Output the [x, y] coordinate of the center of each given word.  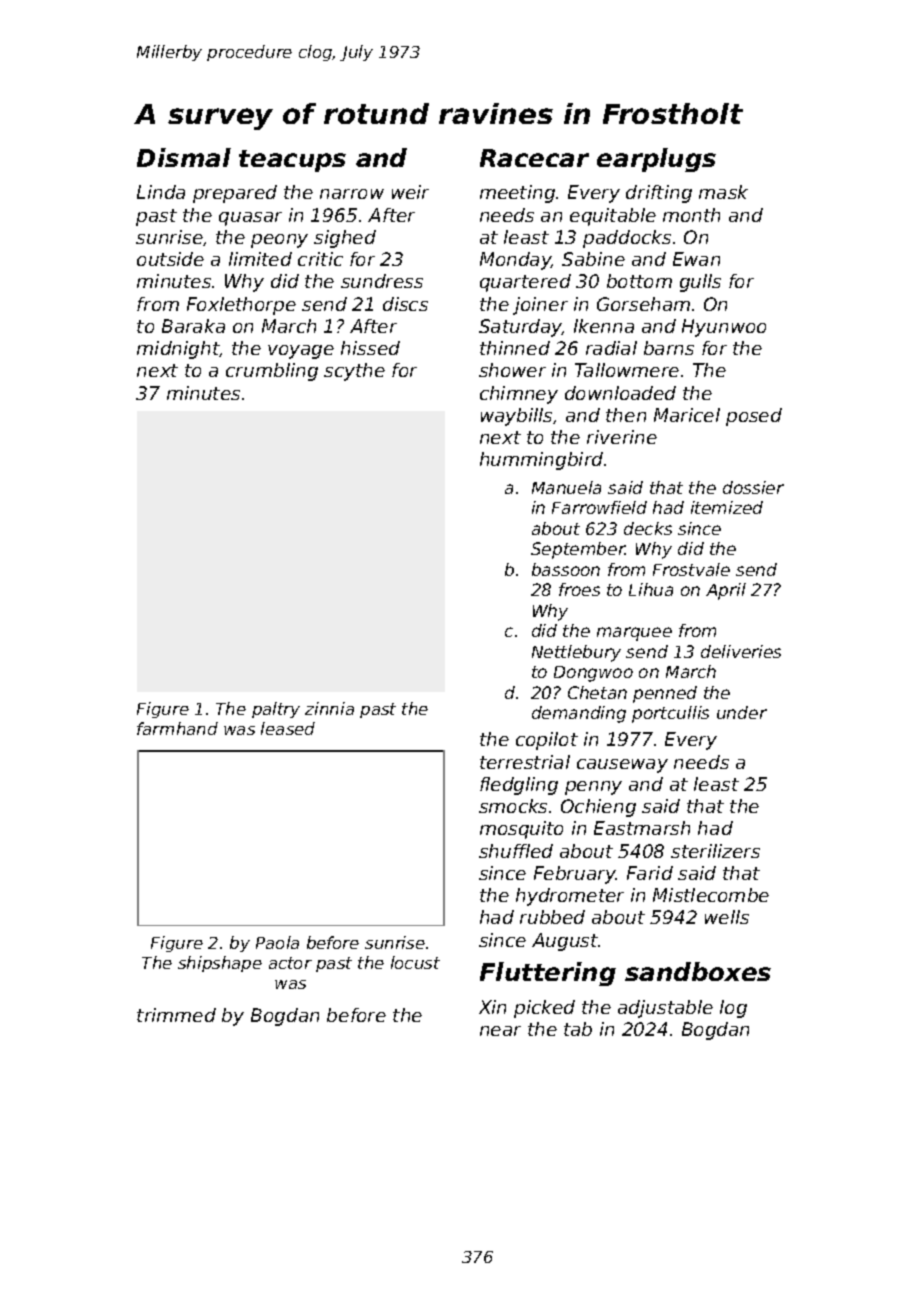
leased [288, 728]
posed [754, 417]
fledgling [519, 786]
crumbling [272, 372]
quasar [250, 219]
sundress [382, 281]
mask [723, 192]
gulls [700, 283]
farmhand [177, 728]
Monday [516, 261]
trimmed [176, 1015]
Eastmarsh [642, 828]
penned [665, 694]
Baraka [193, 326]
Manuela [566, 487]
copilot [547, 741]
